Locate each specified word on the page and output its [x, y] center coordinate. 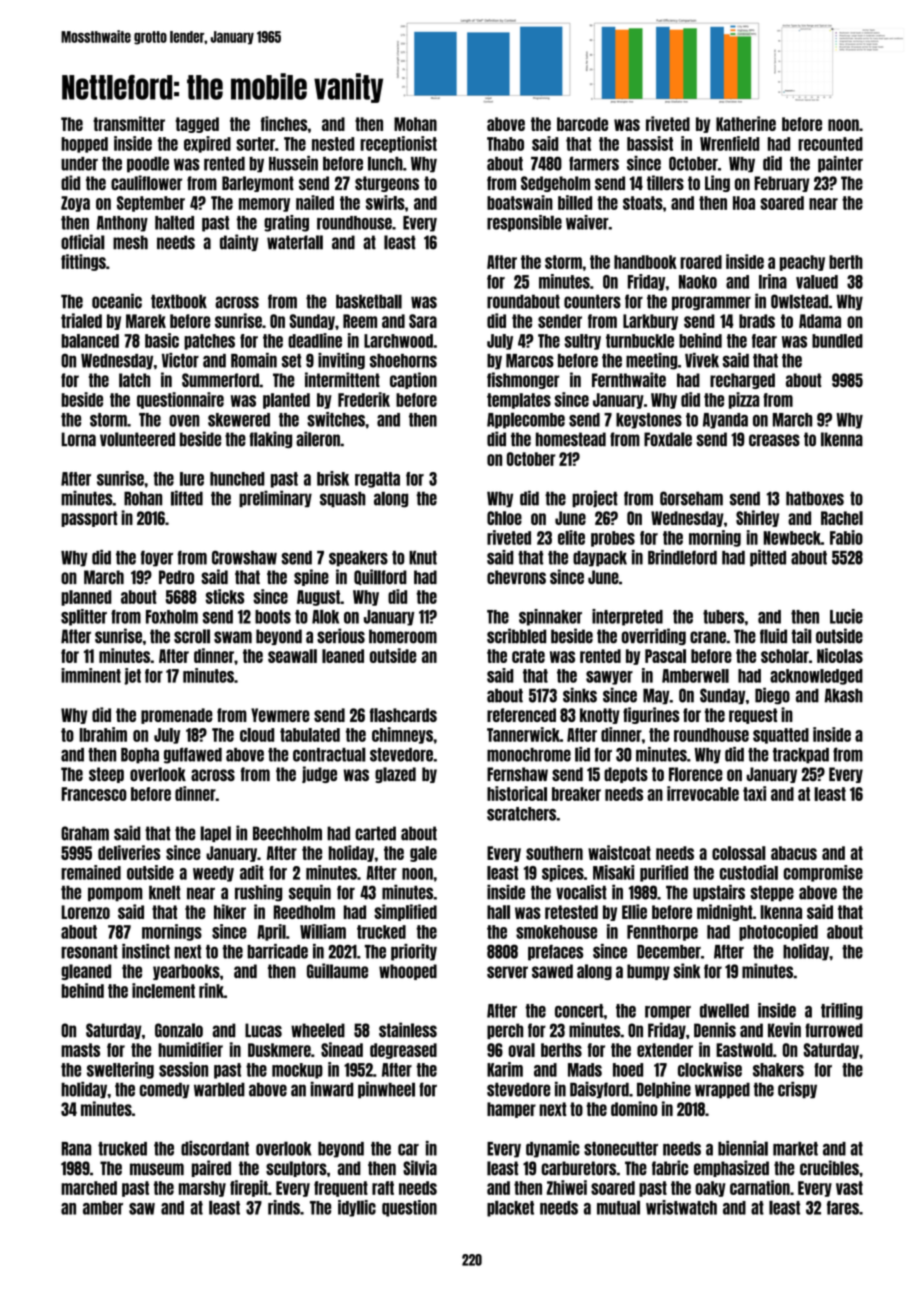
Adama [820, 321]
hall [498, 912]
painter [840, 164]
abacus [794, 853]
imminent [91, 675]
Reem [360, 321]
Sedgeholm [555, 184]
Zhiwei [567, 1187]
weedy [213, 874]
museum [157, 1169]
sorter [255, 144]
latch [134, 380]
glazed [395, 775]
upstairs [719, 892]
